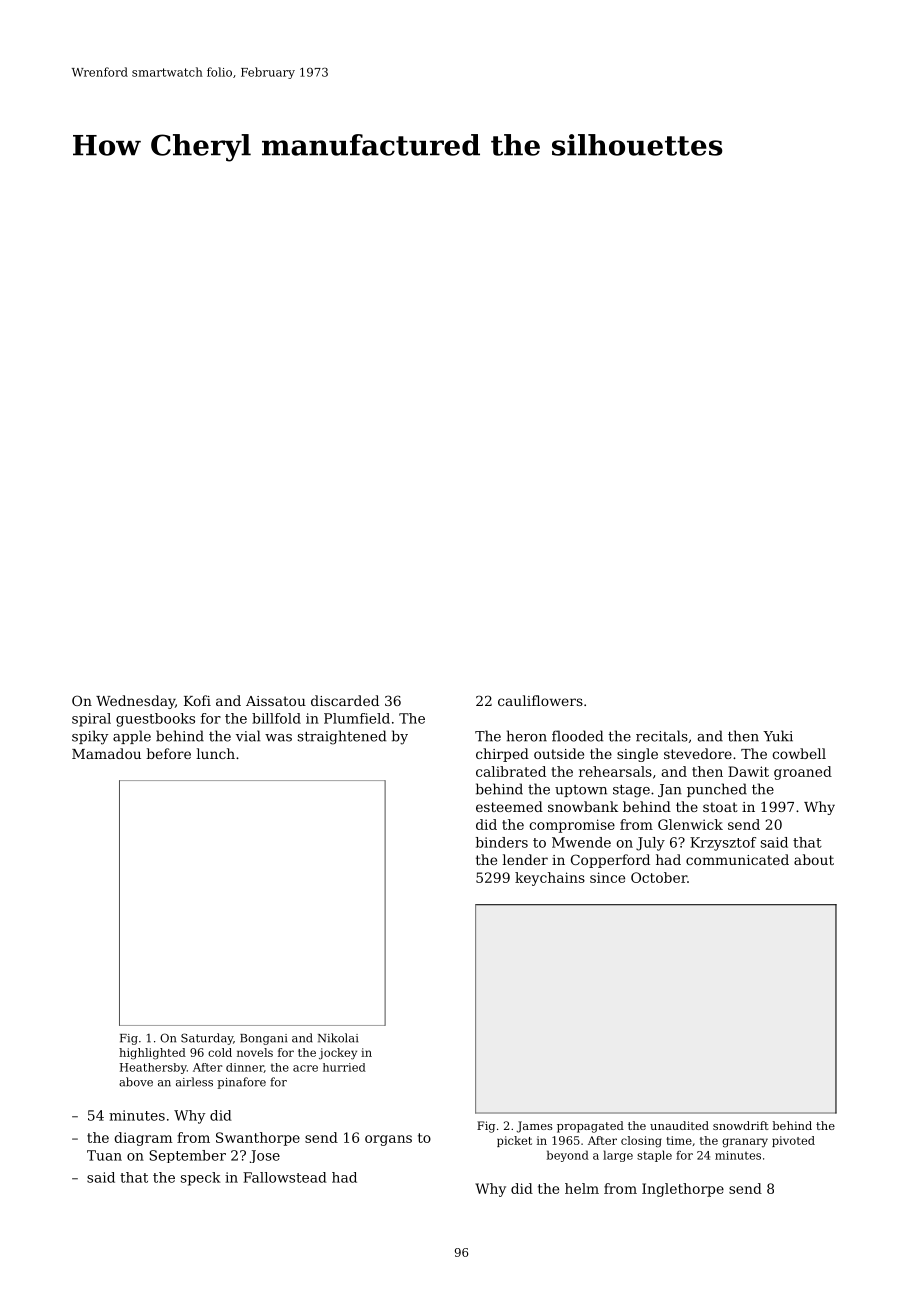 The image size is (908, 1316). I want to click on Yuki, so click(778, 736).
